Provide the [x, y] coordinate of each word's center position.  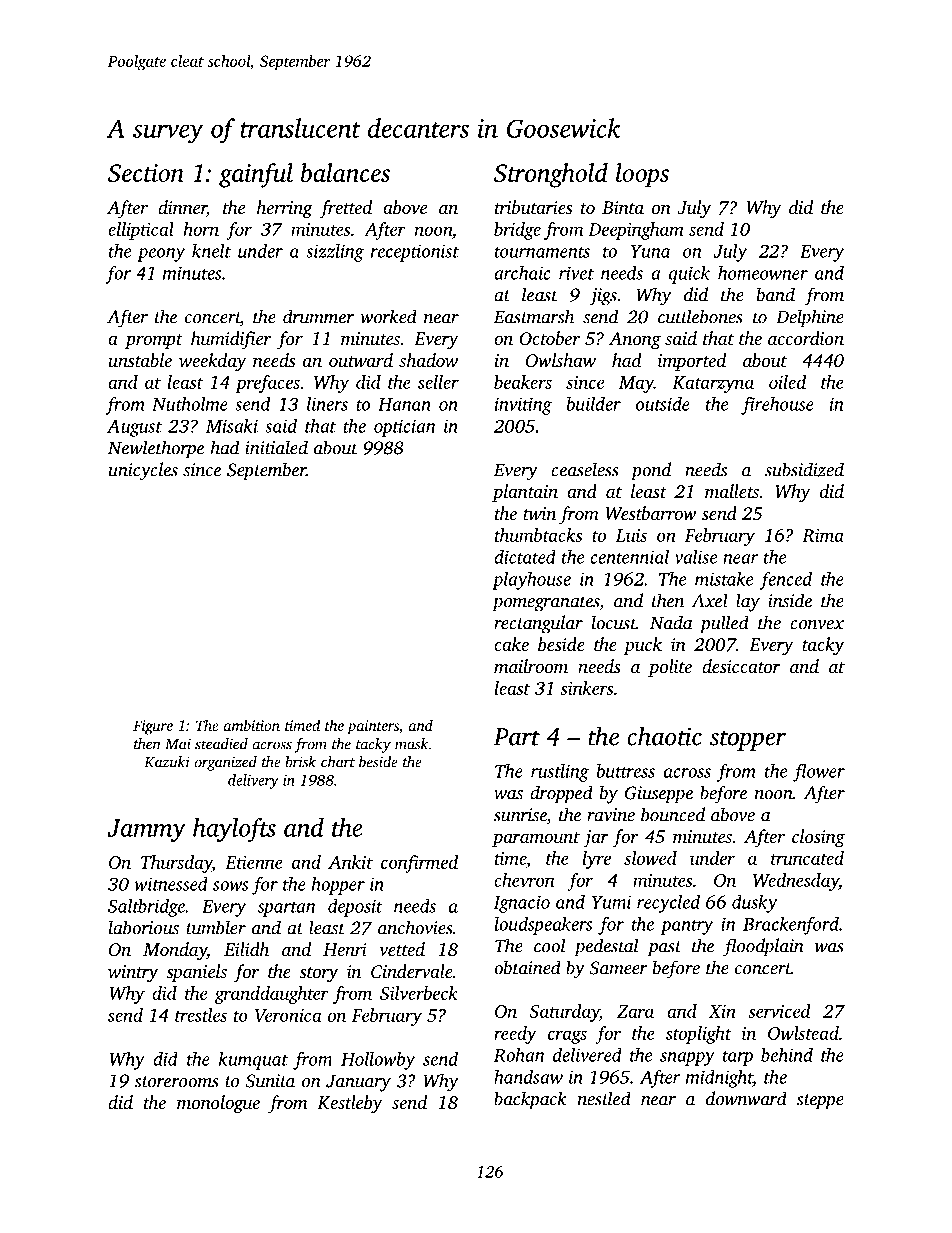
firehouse [777, 406]
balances [345, 172]
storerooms [176, 1082]
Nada [671, 622]
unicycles [143, 471]
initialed [276, 447]
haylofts [234, 830]
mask [411, 744]
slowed [650, 858]
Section [146, 173]
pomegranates [546, 604]
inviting [523, 406]
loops [642, 175]
